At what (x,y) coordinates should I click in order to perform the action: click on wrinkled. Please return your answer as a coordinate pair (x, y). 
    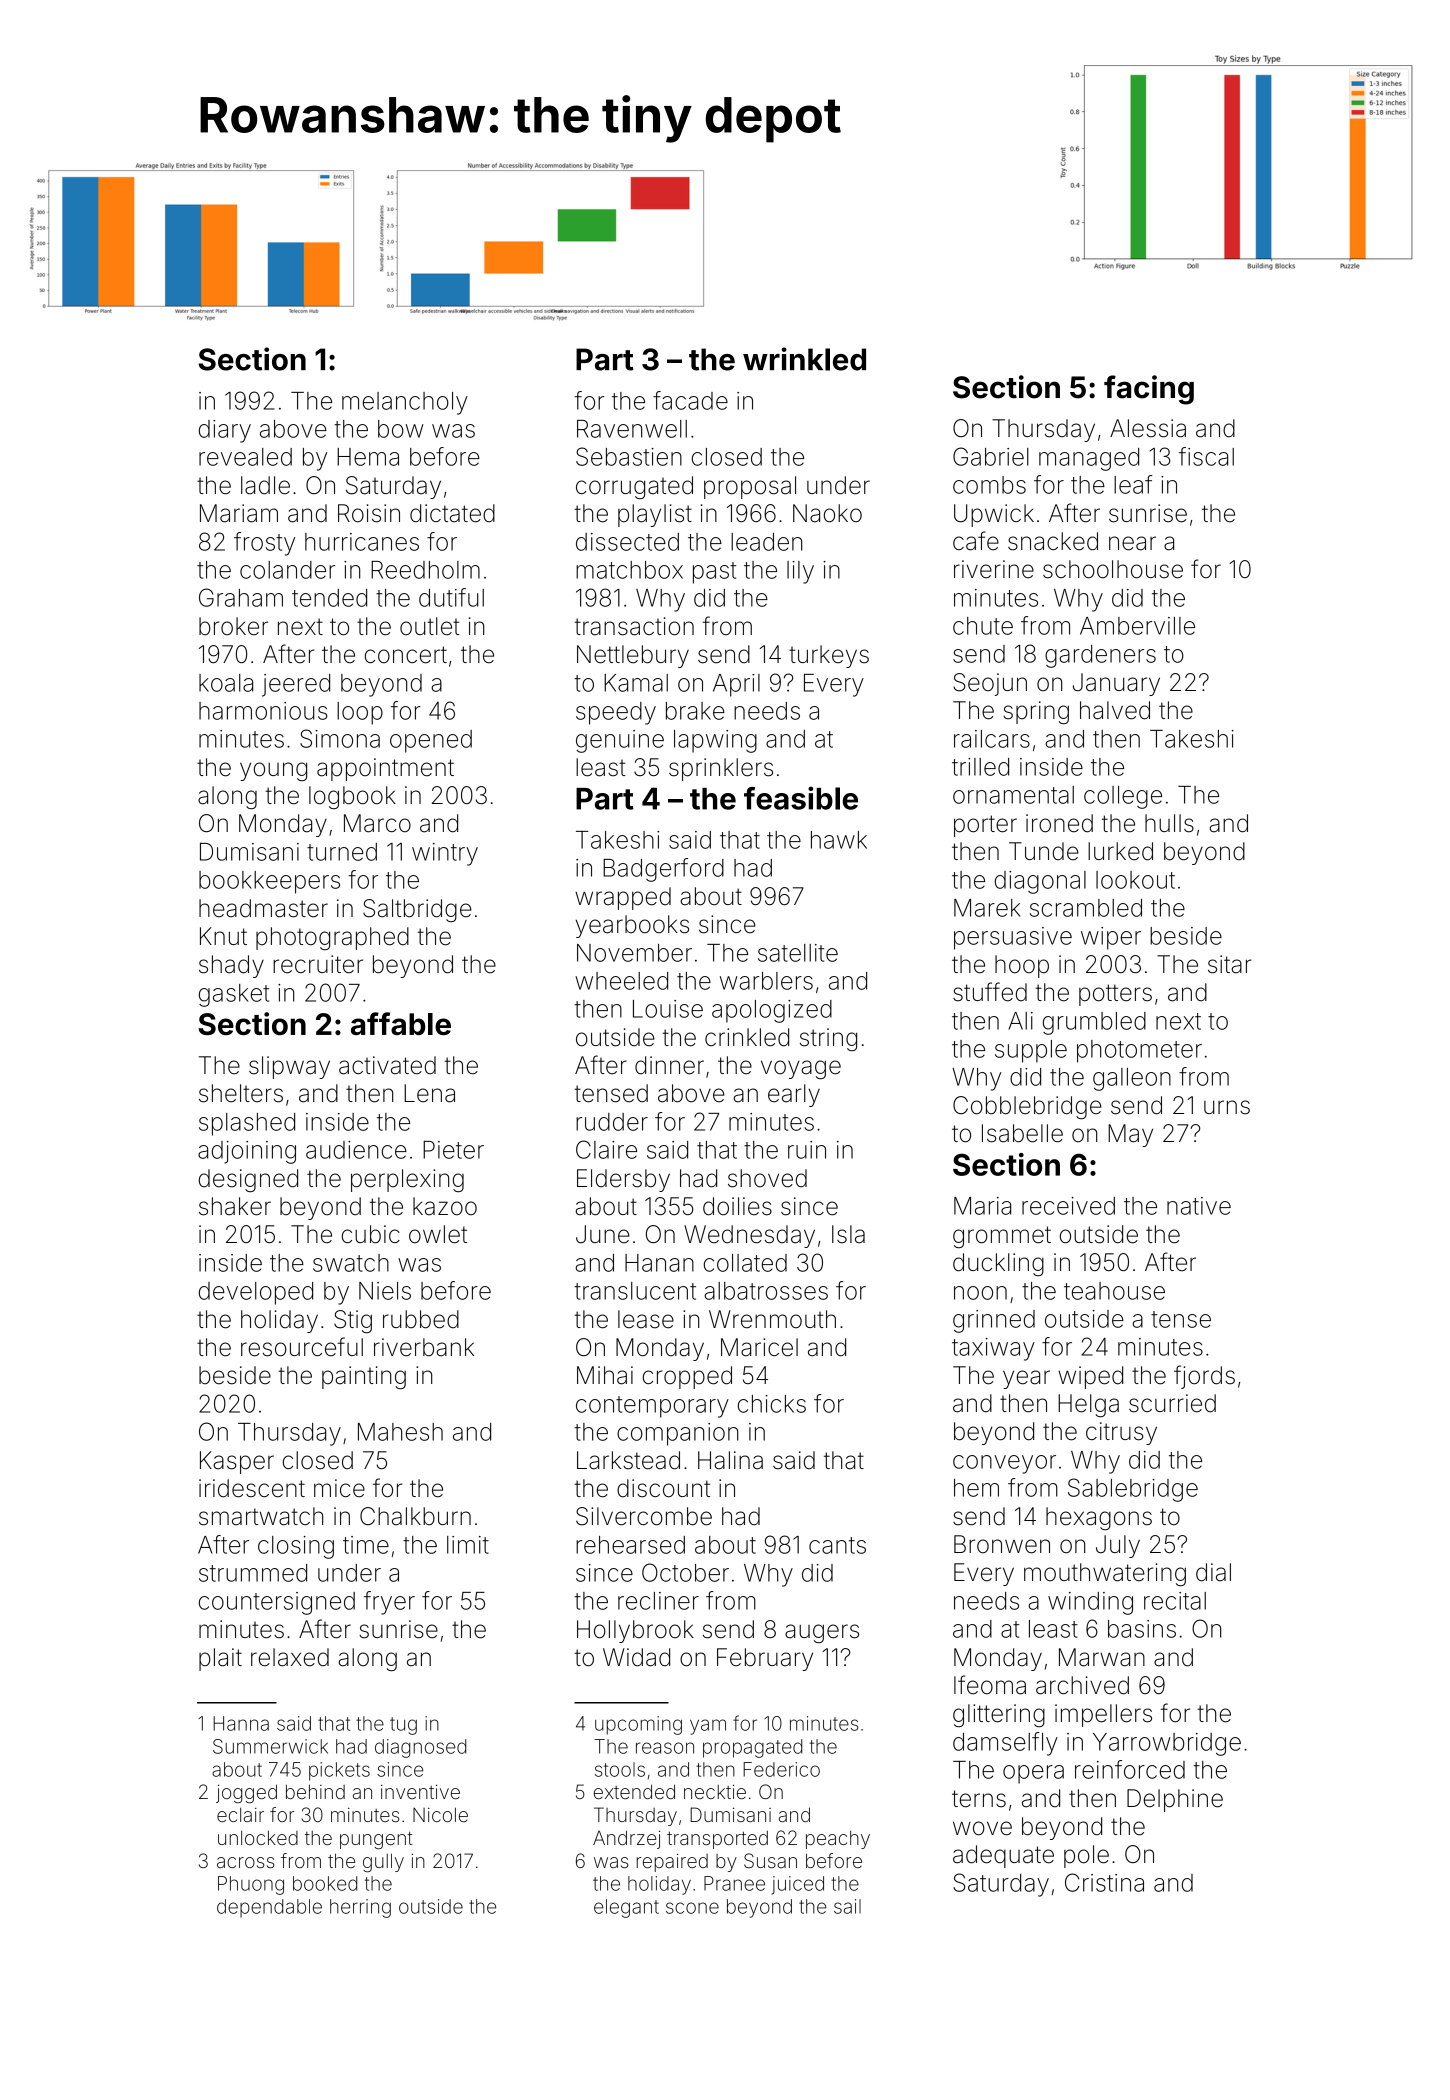
    Looking at the image, I should click on (804, 359).
